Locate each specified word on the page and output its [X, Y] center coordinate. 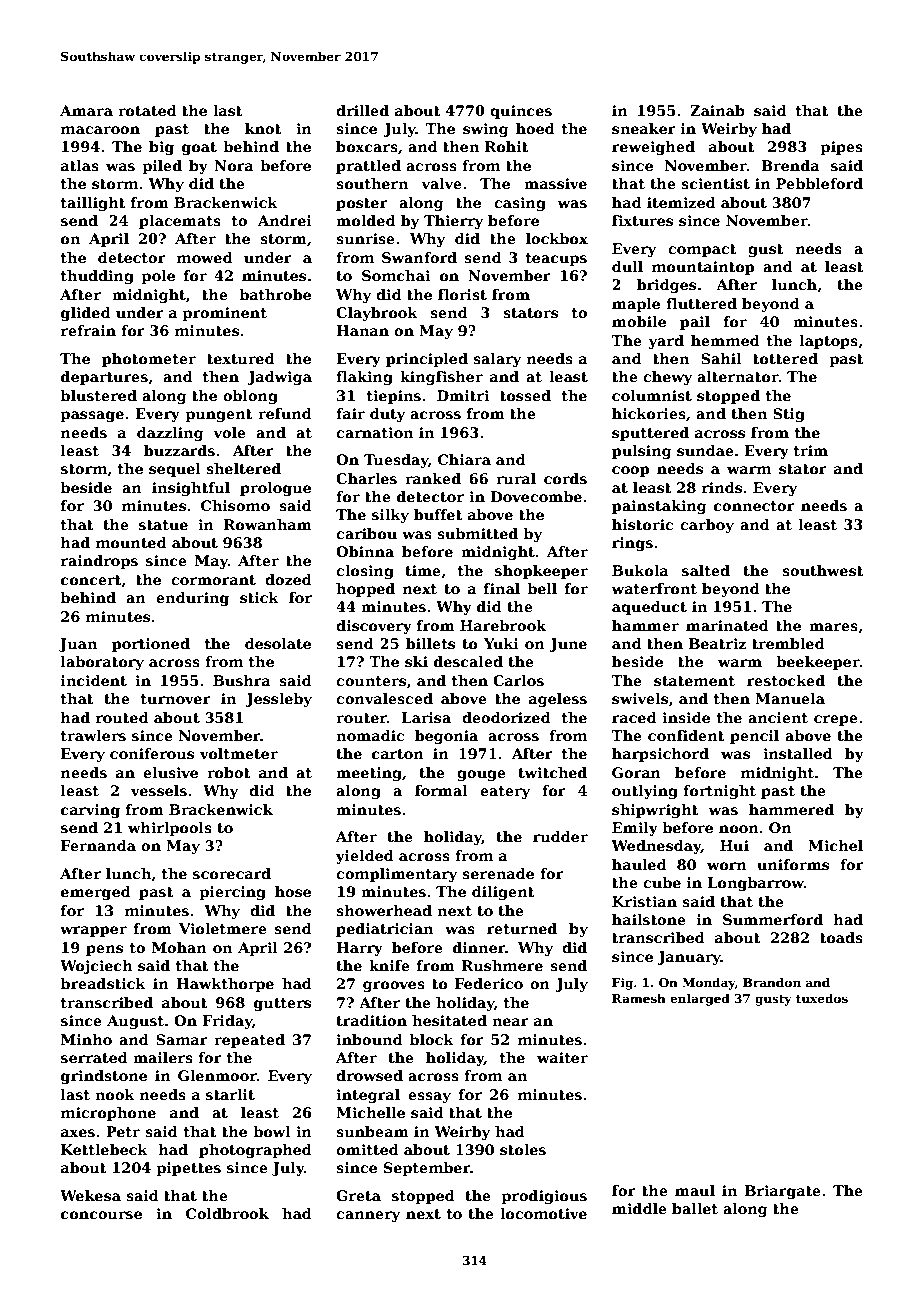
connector [754, 506]
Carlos [518, 680]
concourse [101, 1215]
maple [636, 305]
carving [90, 811]
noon [739, 829]
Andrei [285, 220]
